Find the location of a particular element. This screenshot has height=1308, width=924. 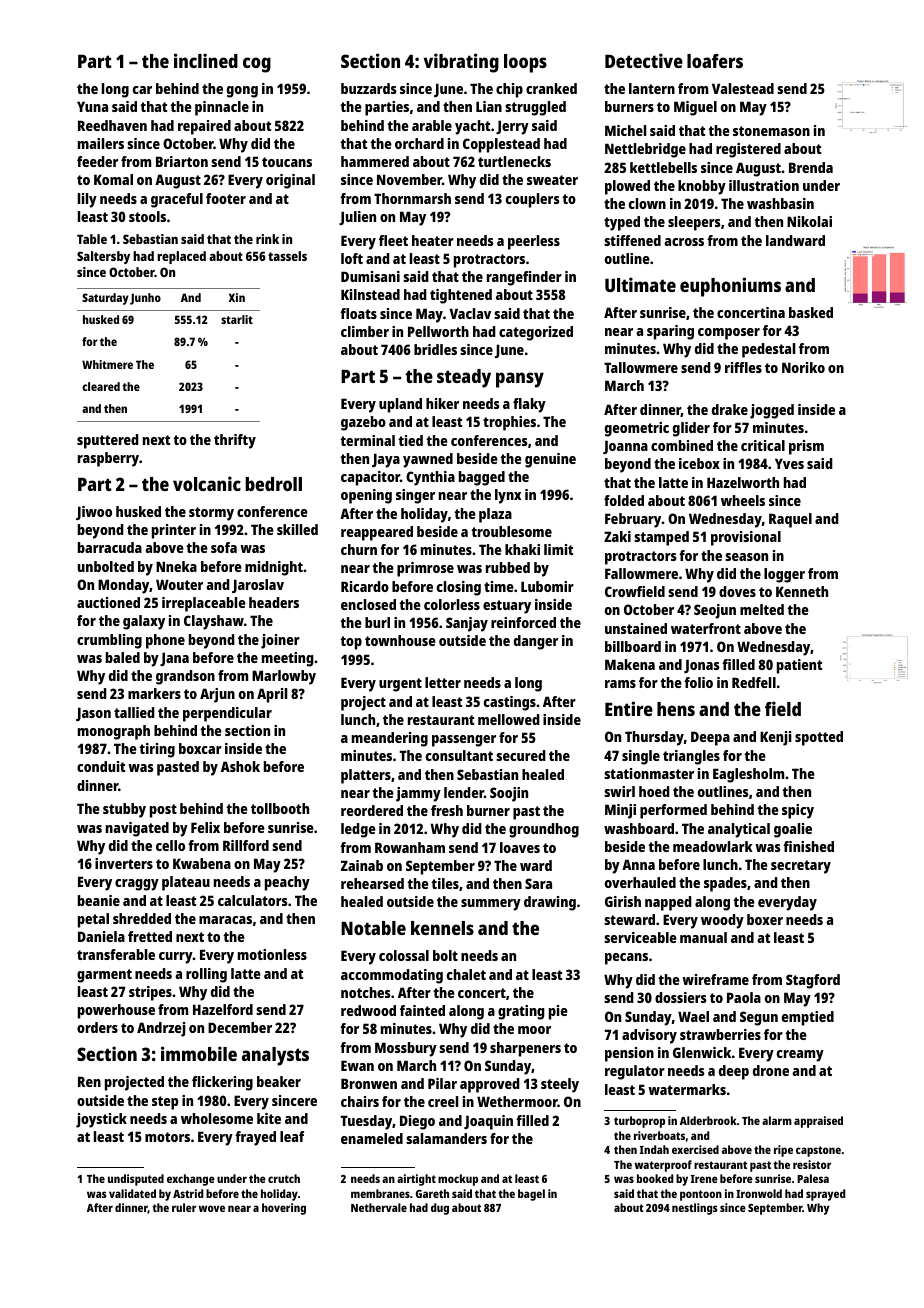

Kenneth is located at coordinates (802, 591).
